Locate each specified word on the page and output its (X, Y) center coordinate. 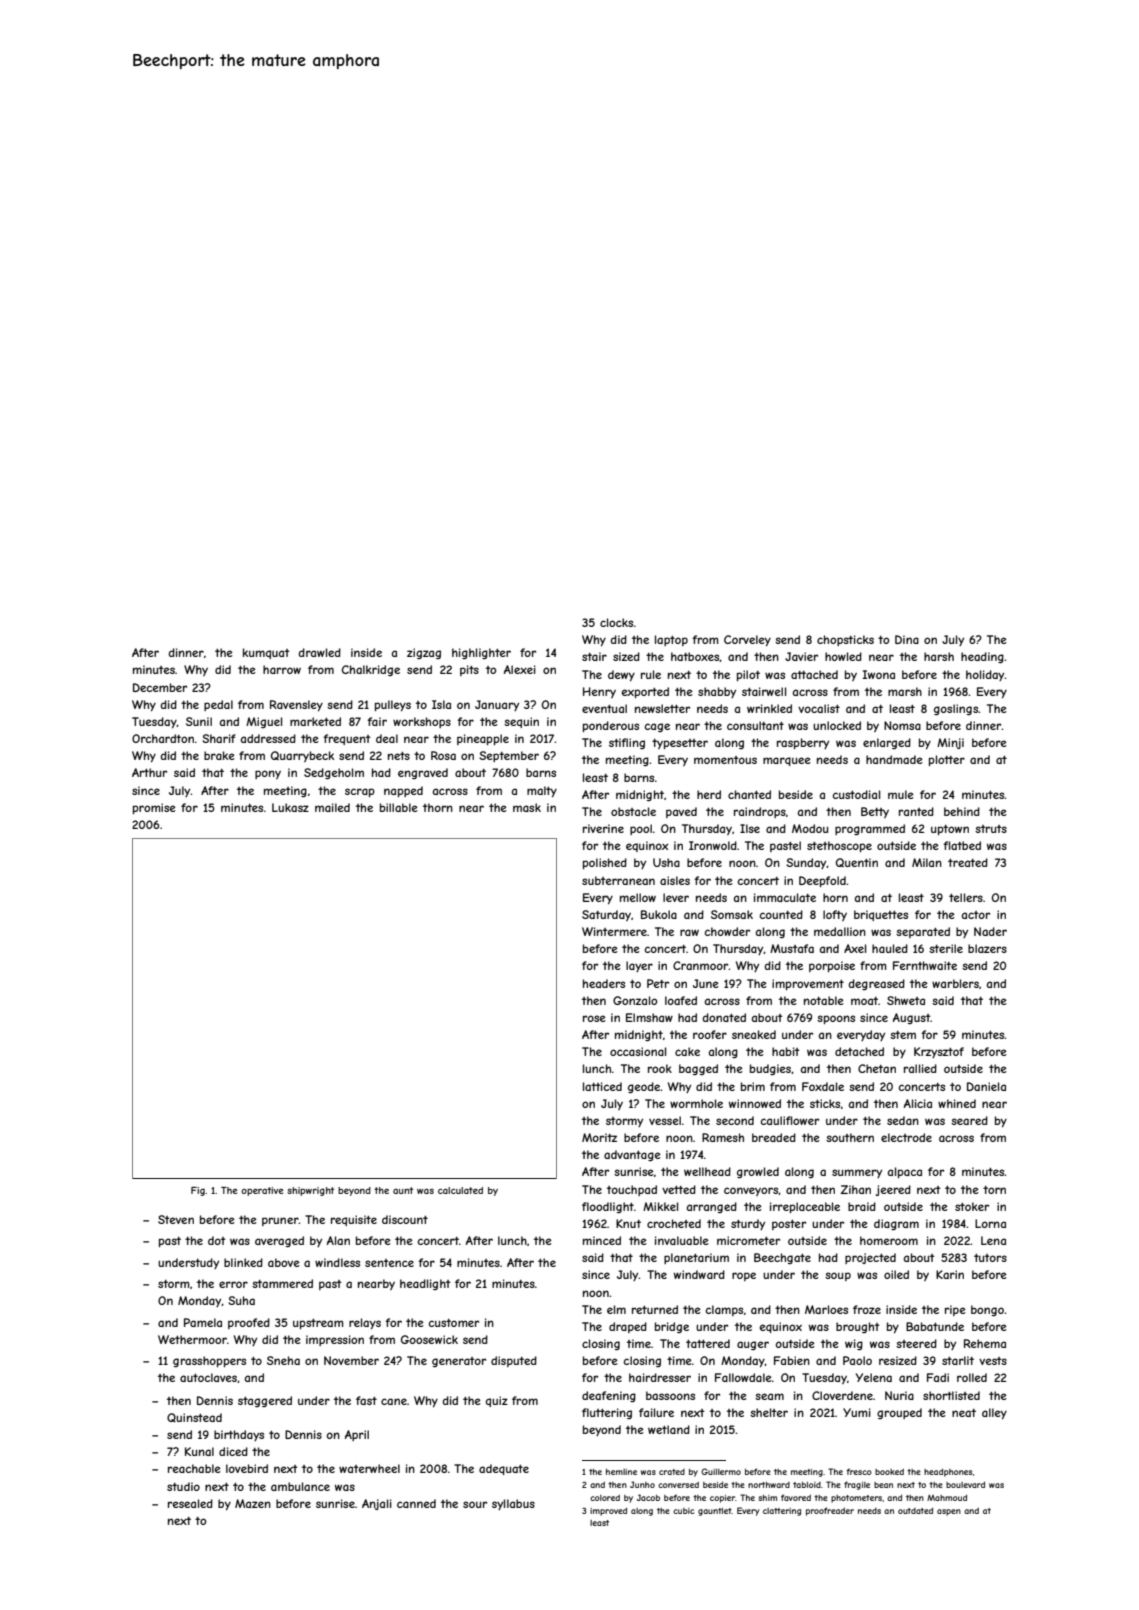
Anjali (377, 1504)
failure (656, 1412)
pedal (218, 705)
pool (641, 829)
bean (883, 1485)
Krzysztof (939, 1052)
